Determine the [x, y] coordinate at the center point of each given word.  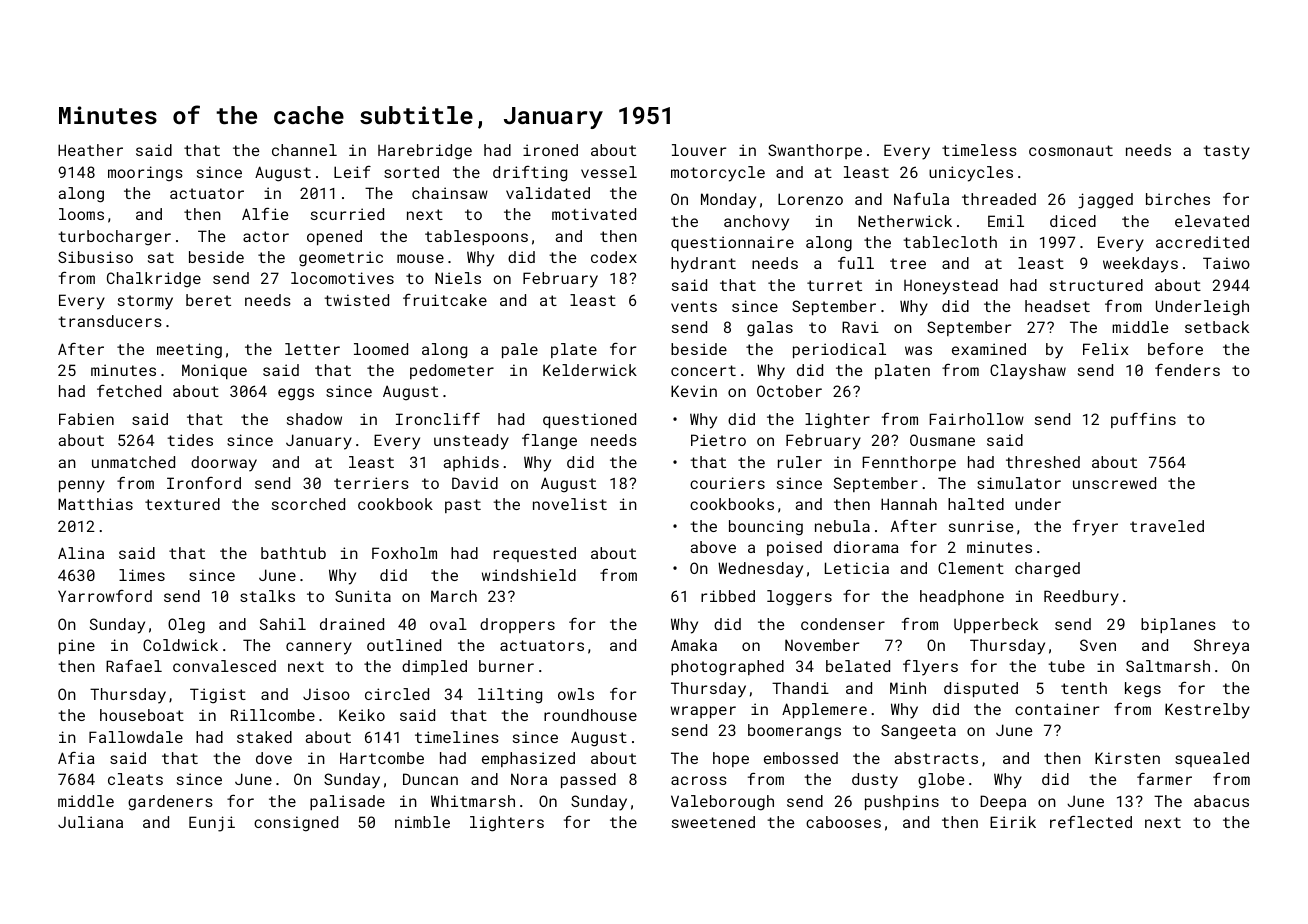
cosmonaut [1071, 150]
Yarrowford [105, 596]
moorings [145, 174]
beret [208, 300]
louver [699, 150]
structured [1096, 285]
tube [1066, 666]
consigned [296, 824]
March [454, 596]
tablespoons [476, 237]
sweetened [713, 822]
